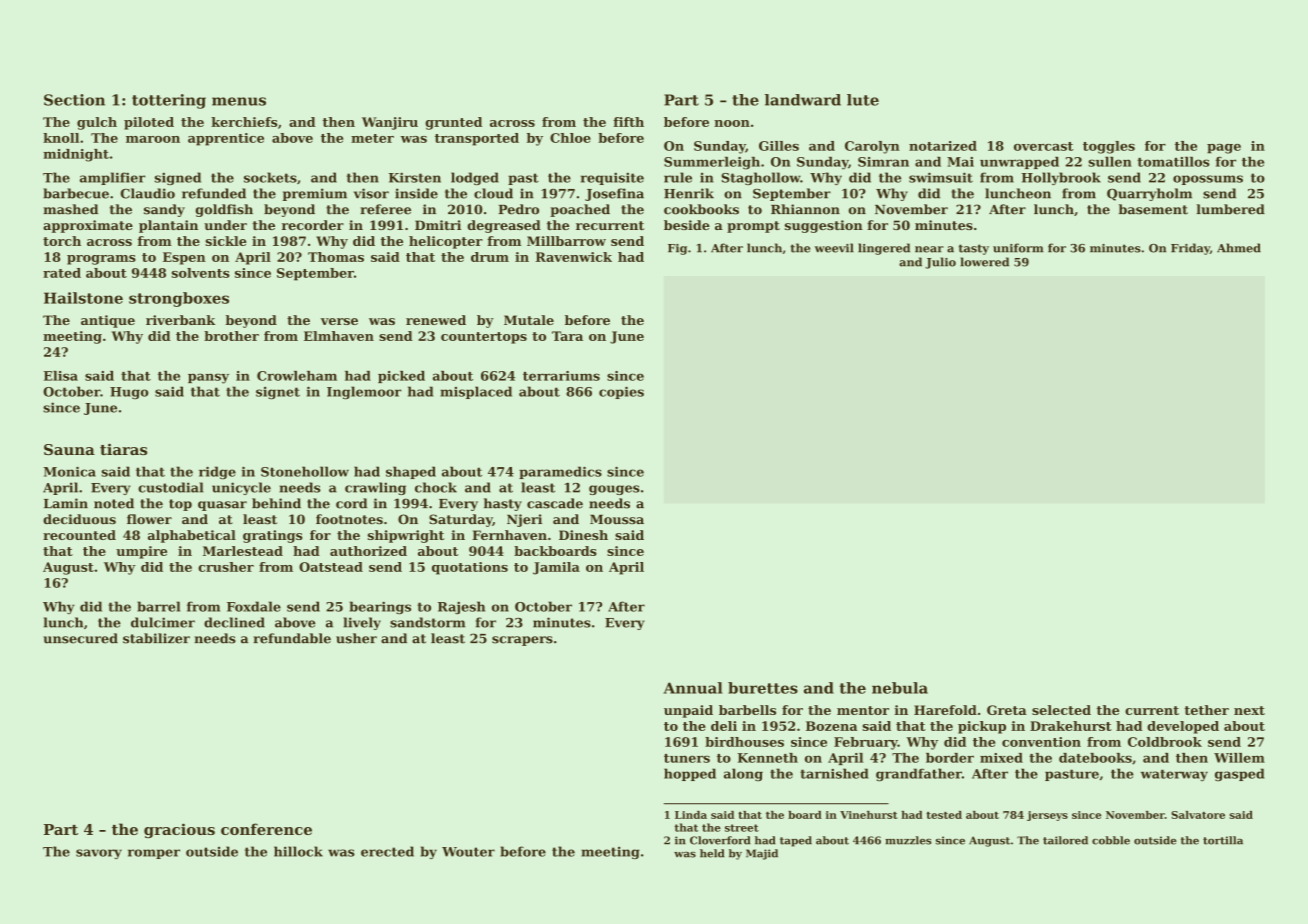 This screenshot has width=1308, height=924. I want to click on nebula, so click(900, 688).
